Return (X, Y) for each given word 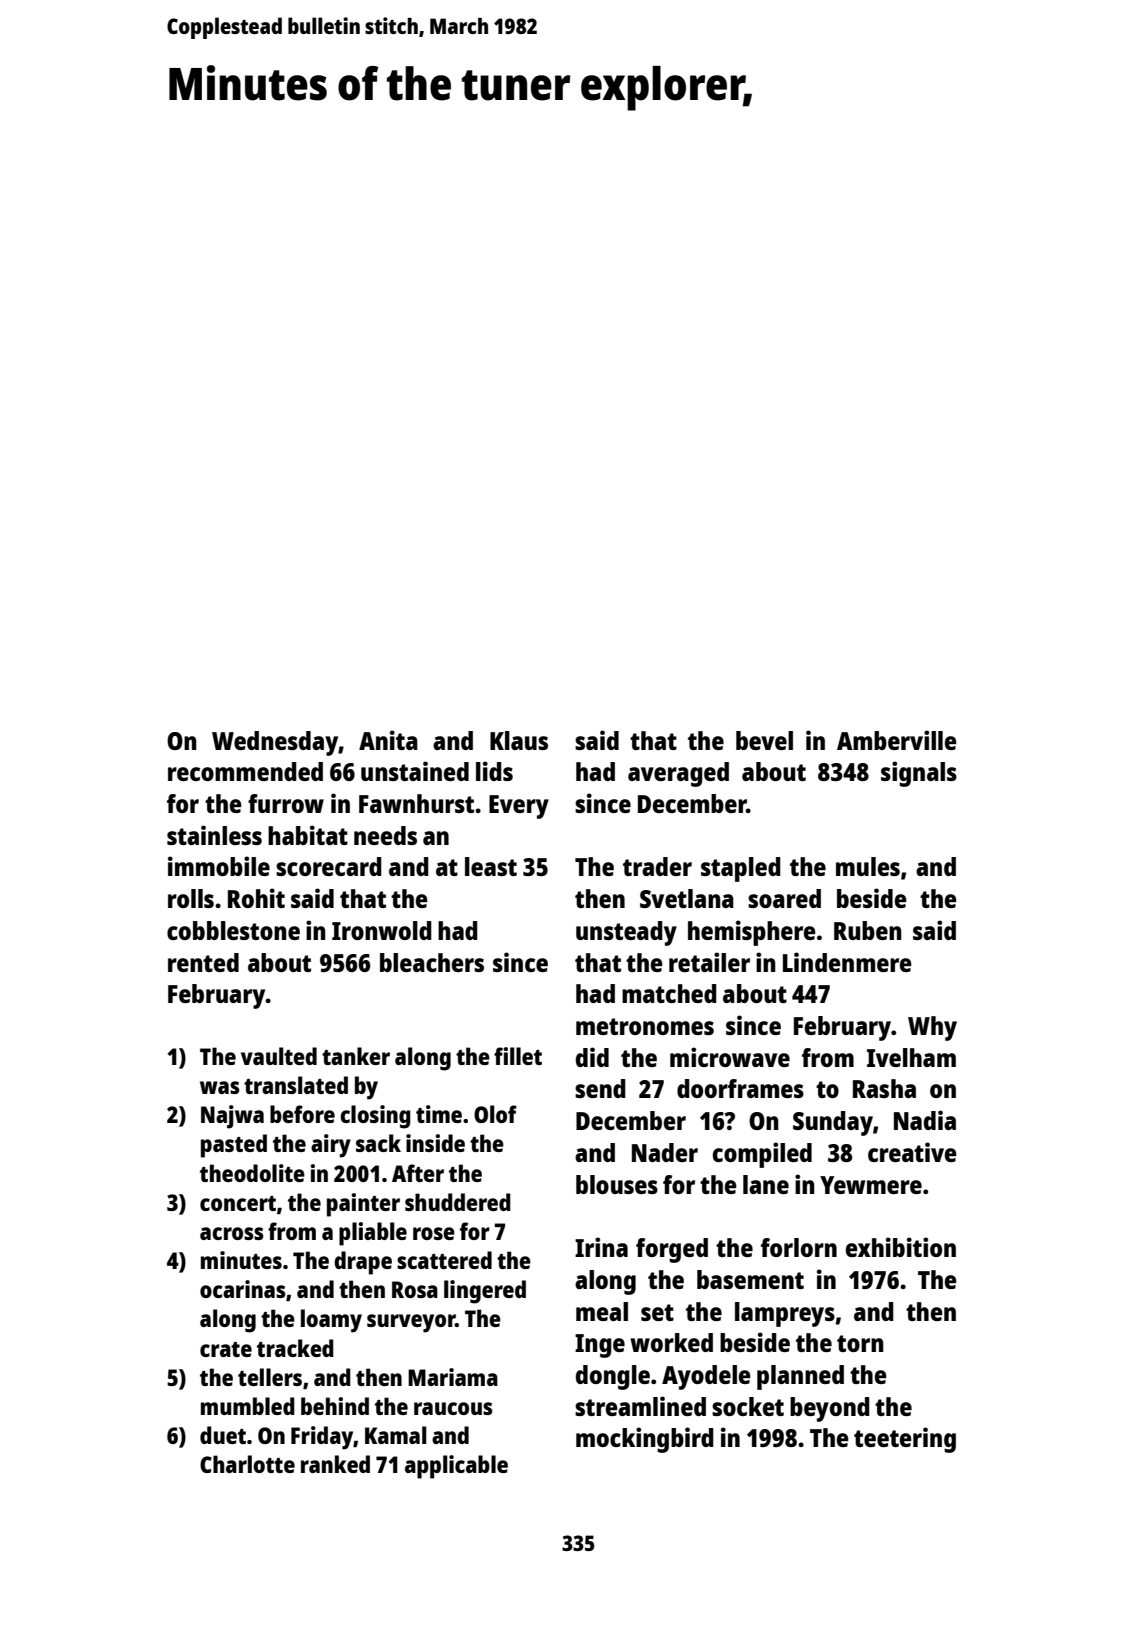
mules (868, 866)
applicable (456, 1467)
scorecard (329, 866)
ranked (335, 1464)
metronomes (645, 1026)
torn (860, 1343)
